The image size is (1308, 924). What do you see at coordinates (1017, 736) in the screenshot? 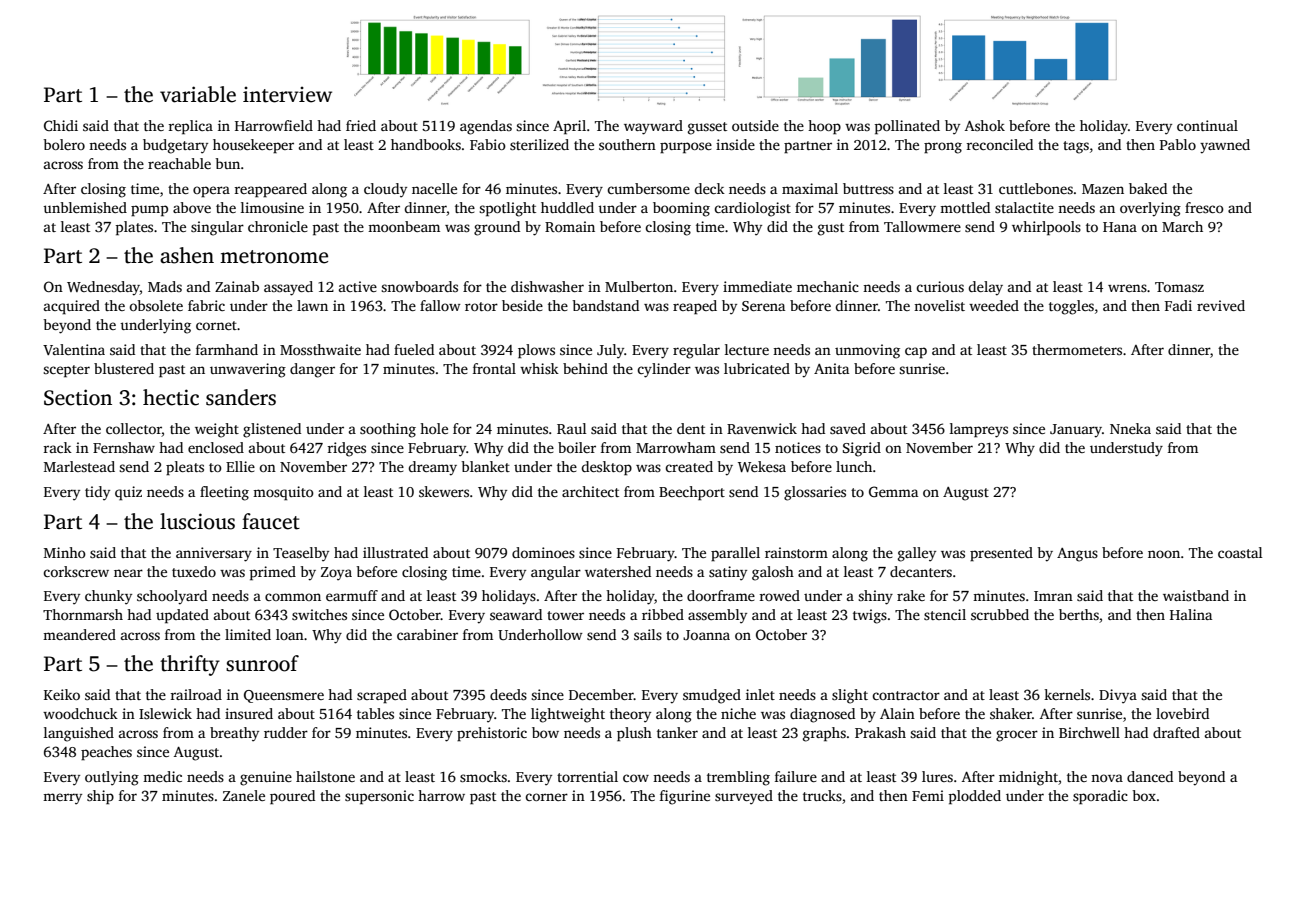
I see `grocer` at bounding box center [1017, 736].
